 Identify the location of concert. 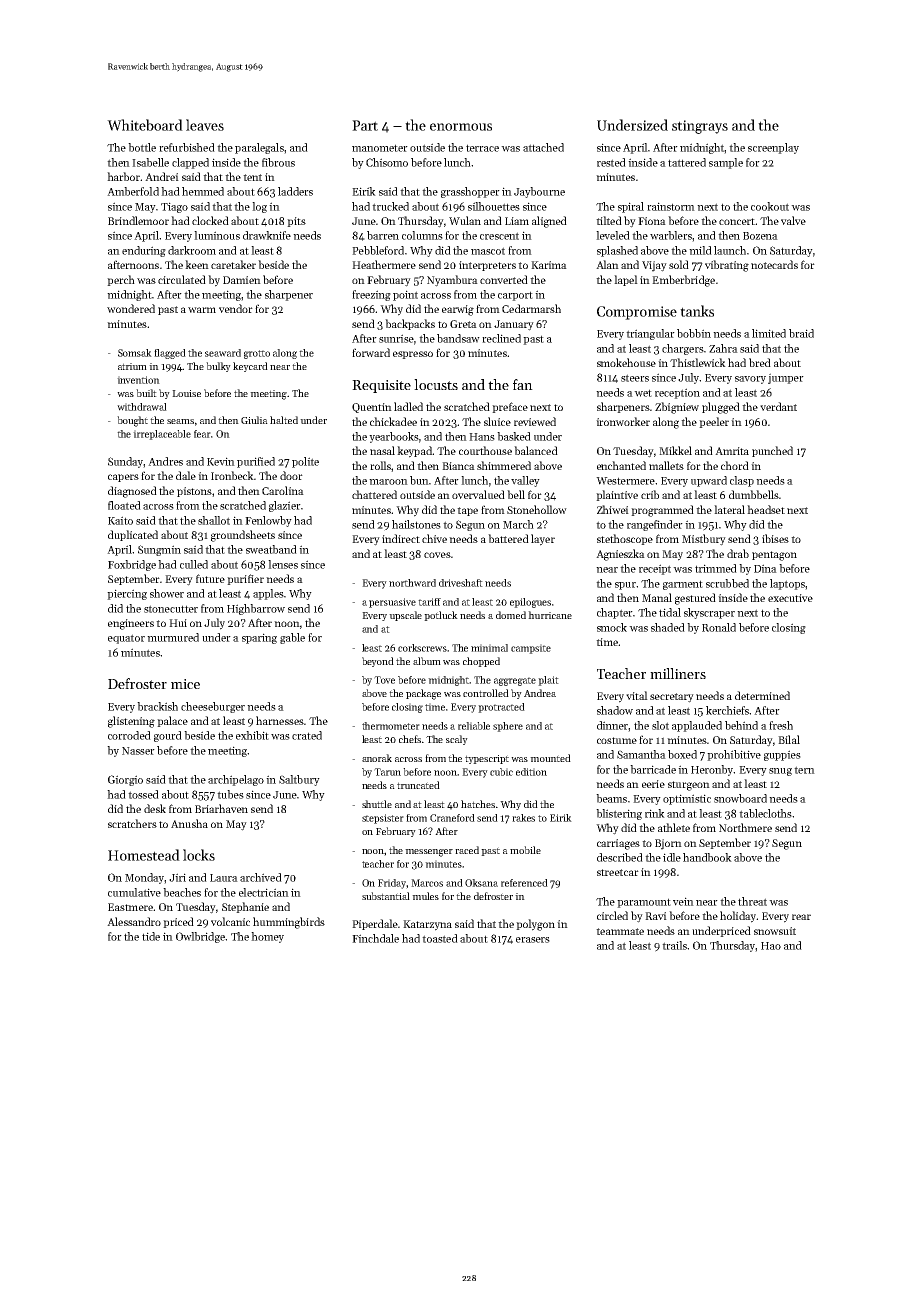
(737, 221).
